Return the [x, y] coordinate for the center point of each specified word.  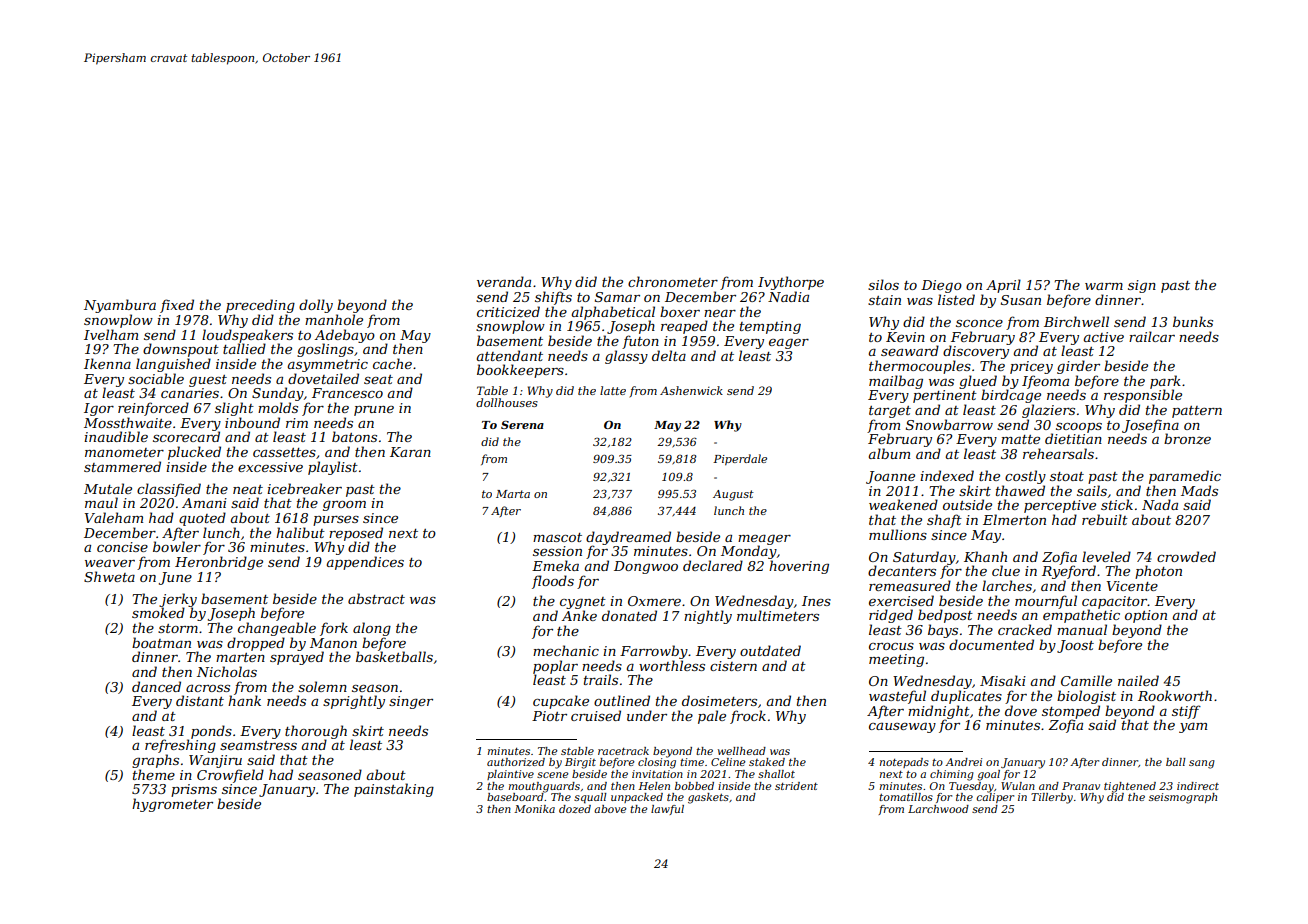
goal [988, 775]
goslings [325, 350]
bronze [1187, 439]
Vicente [1132, 586]
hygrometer [172, 805]
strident [796, 786]
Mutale [108, 488]
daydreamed [628, 538]
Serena [522, 424]
